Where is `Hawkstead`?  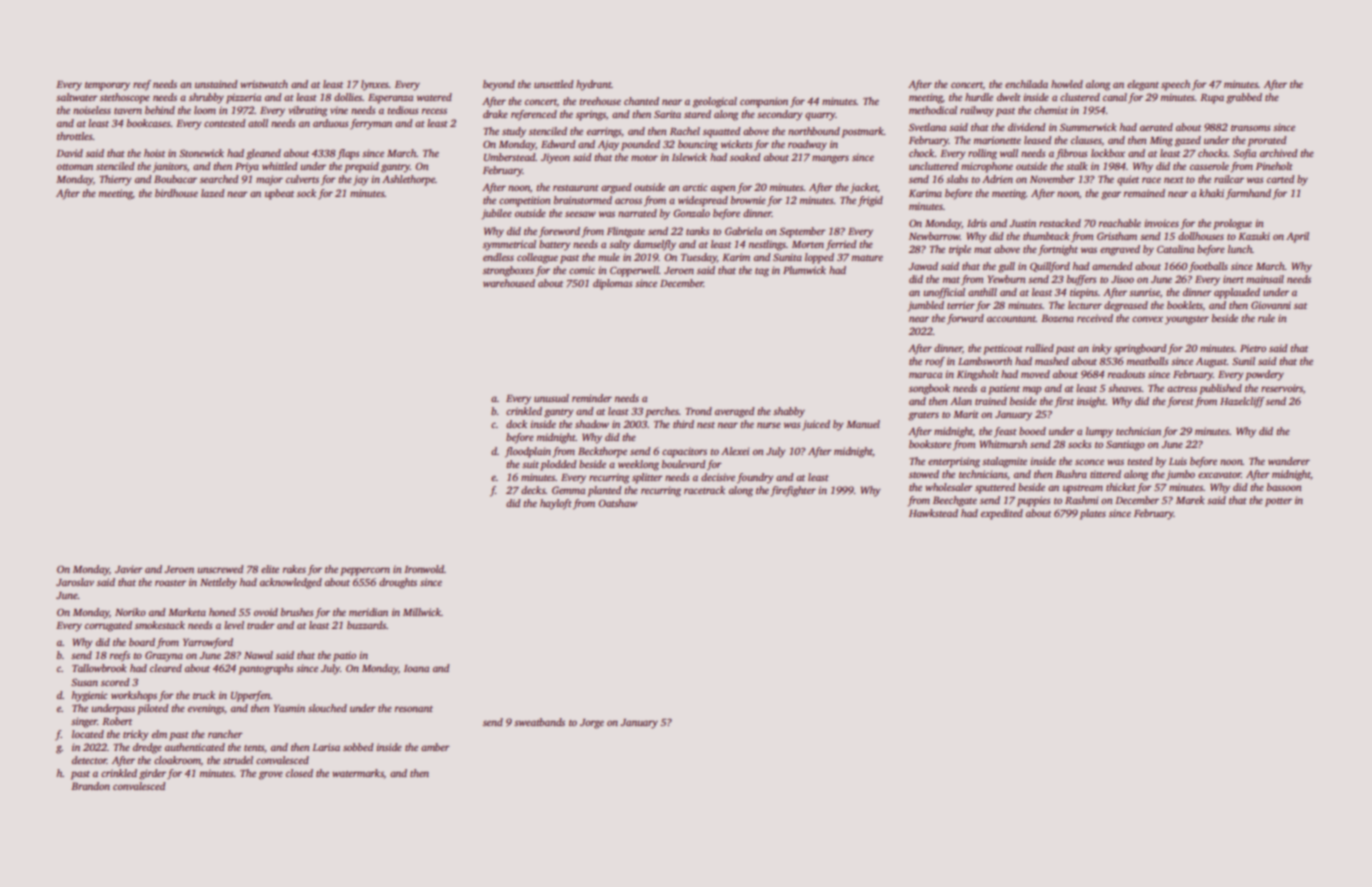 Hawkstead is located at coordinates (933, 513).
